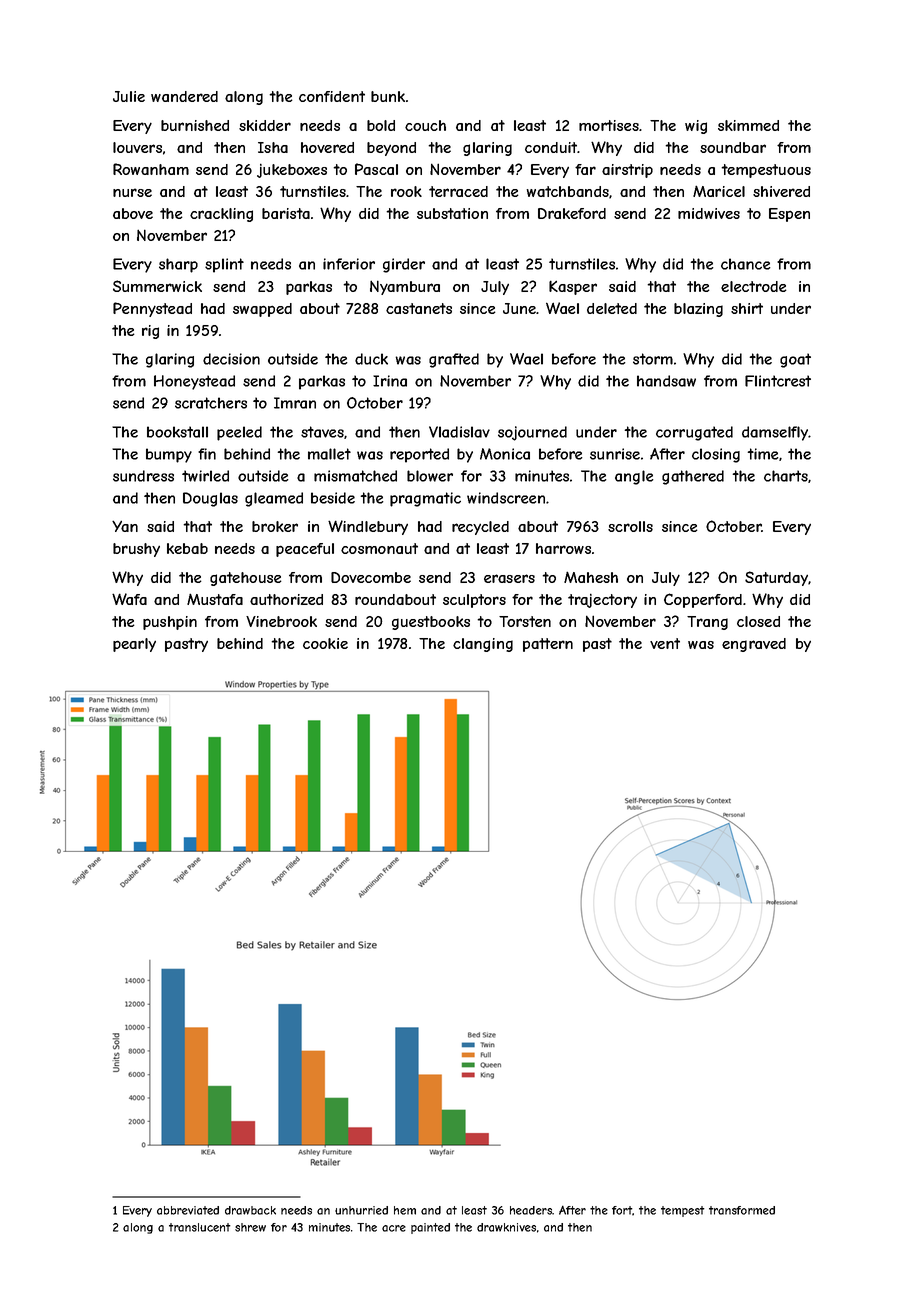 The width and height of the page is (924, 1308). Describe the element at coordinates (742, 1210) in the page. I see `transformed` at that location.
